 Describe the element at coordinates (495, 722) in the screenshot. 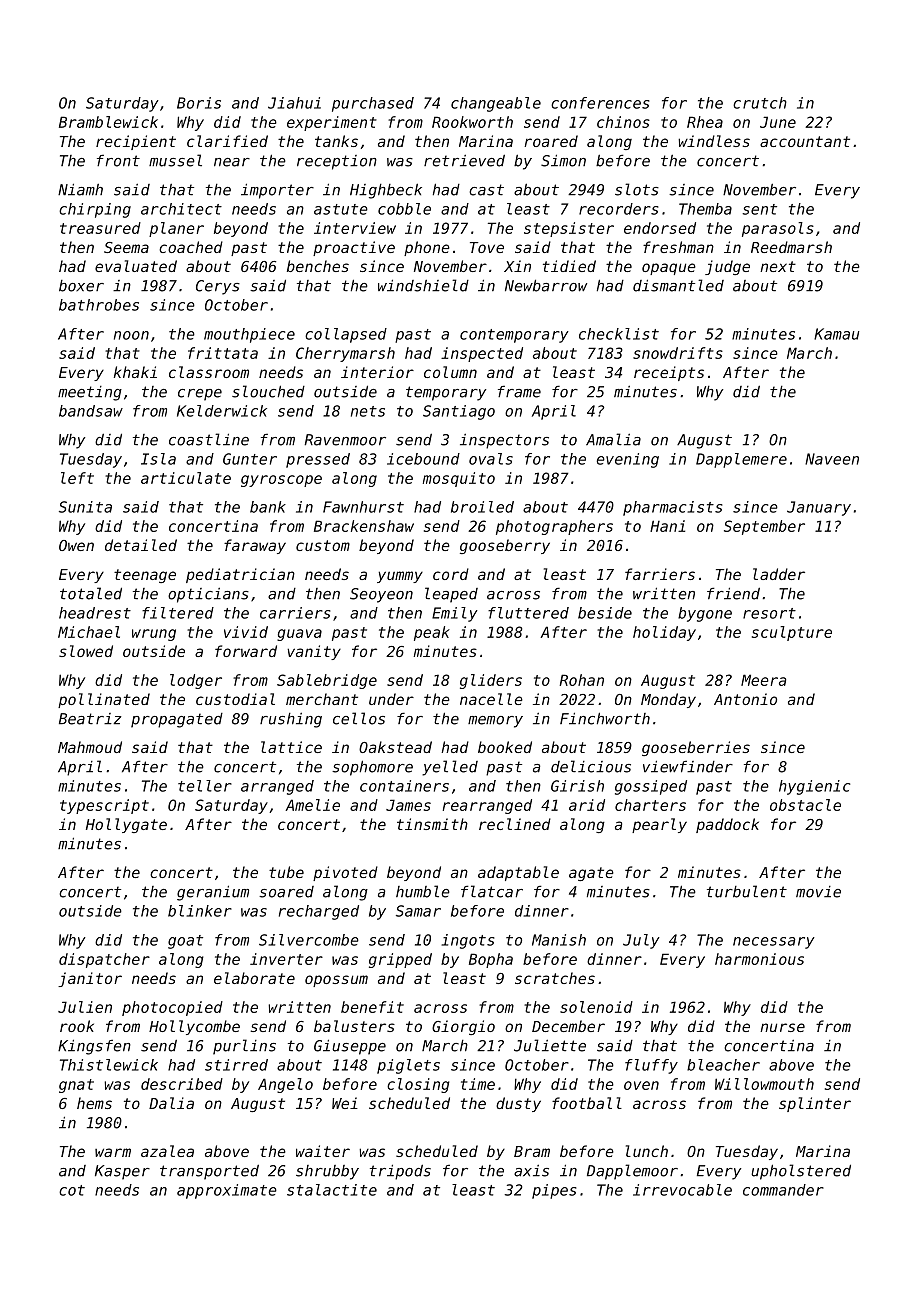

I see `memory` at that location.
